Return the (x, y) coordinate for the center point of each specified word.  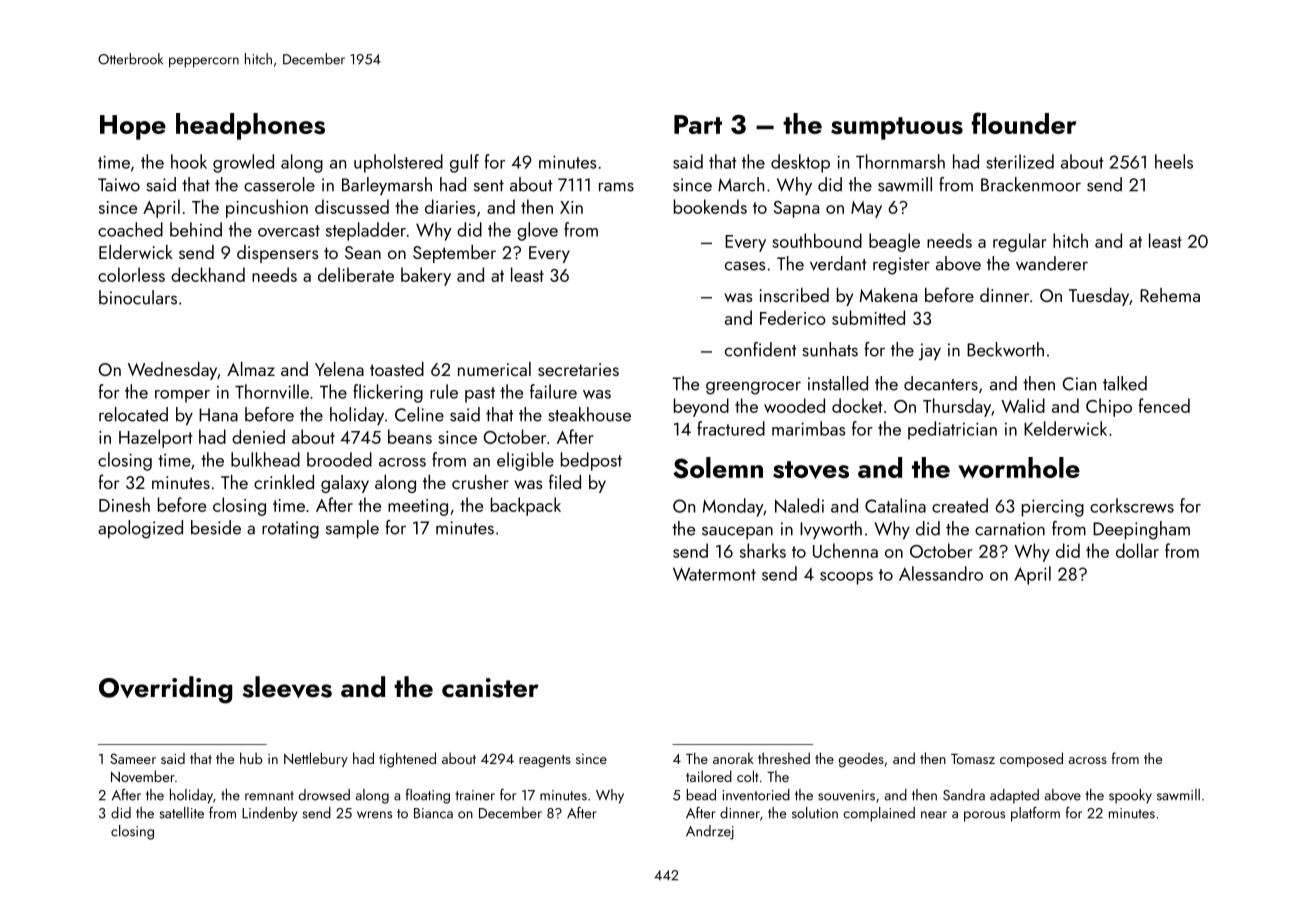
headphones (250, 126)
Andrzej (710, 832)
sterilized (1020, 161)
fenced (1164, 405)
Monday (733, 507)
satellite (182, 813)
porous (984, 816)
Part (698, 124)
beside (216, 527)
